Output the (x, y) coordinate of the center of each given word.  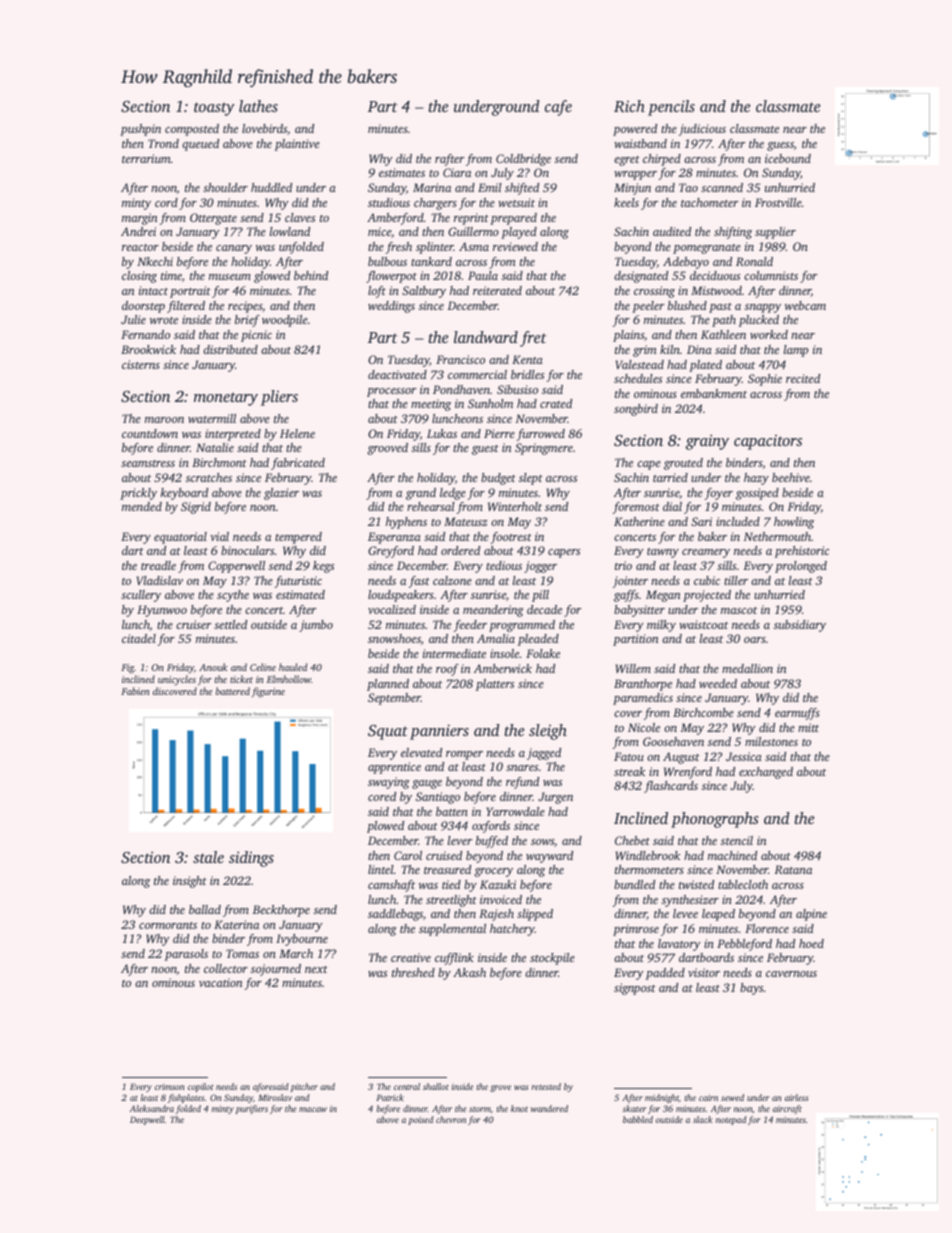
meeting (431, 405)
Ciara (457, 172)
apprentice (394, 768)
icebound (788, 158)
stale (208, 857)
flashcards (671, 787)
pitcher (304, 1087)
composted (192, 130)
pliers (279, 398)
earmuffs (797, 714)
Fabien (135, 691)
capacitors (768, 442)
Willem (633, 668)
